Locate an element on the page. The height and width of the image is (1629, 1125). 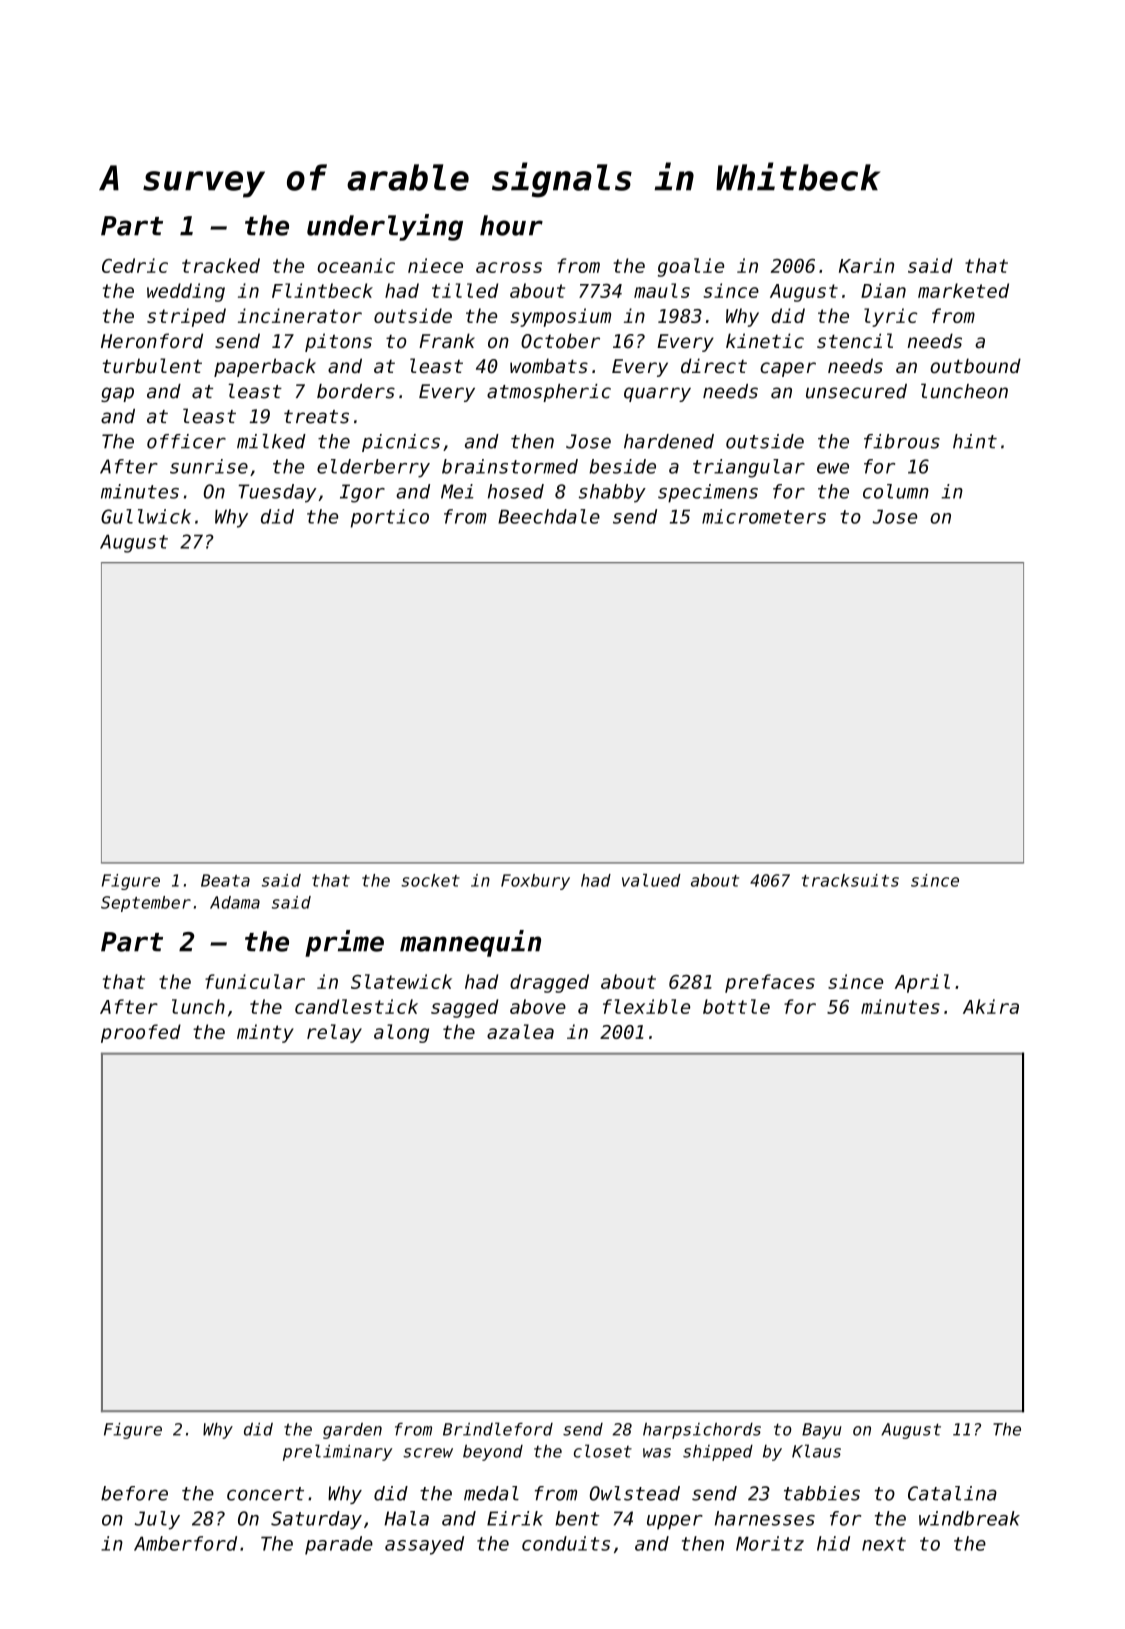
kinetic is located at coordinates (765, 341).
